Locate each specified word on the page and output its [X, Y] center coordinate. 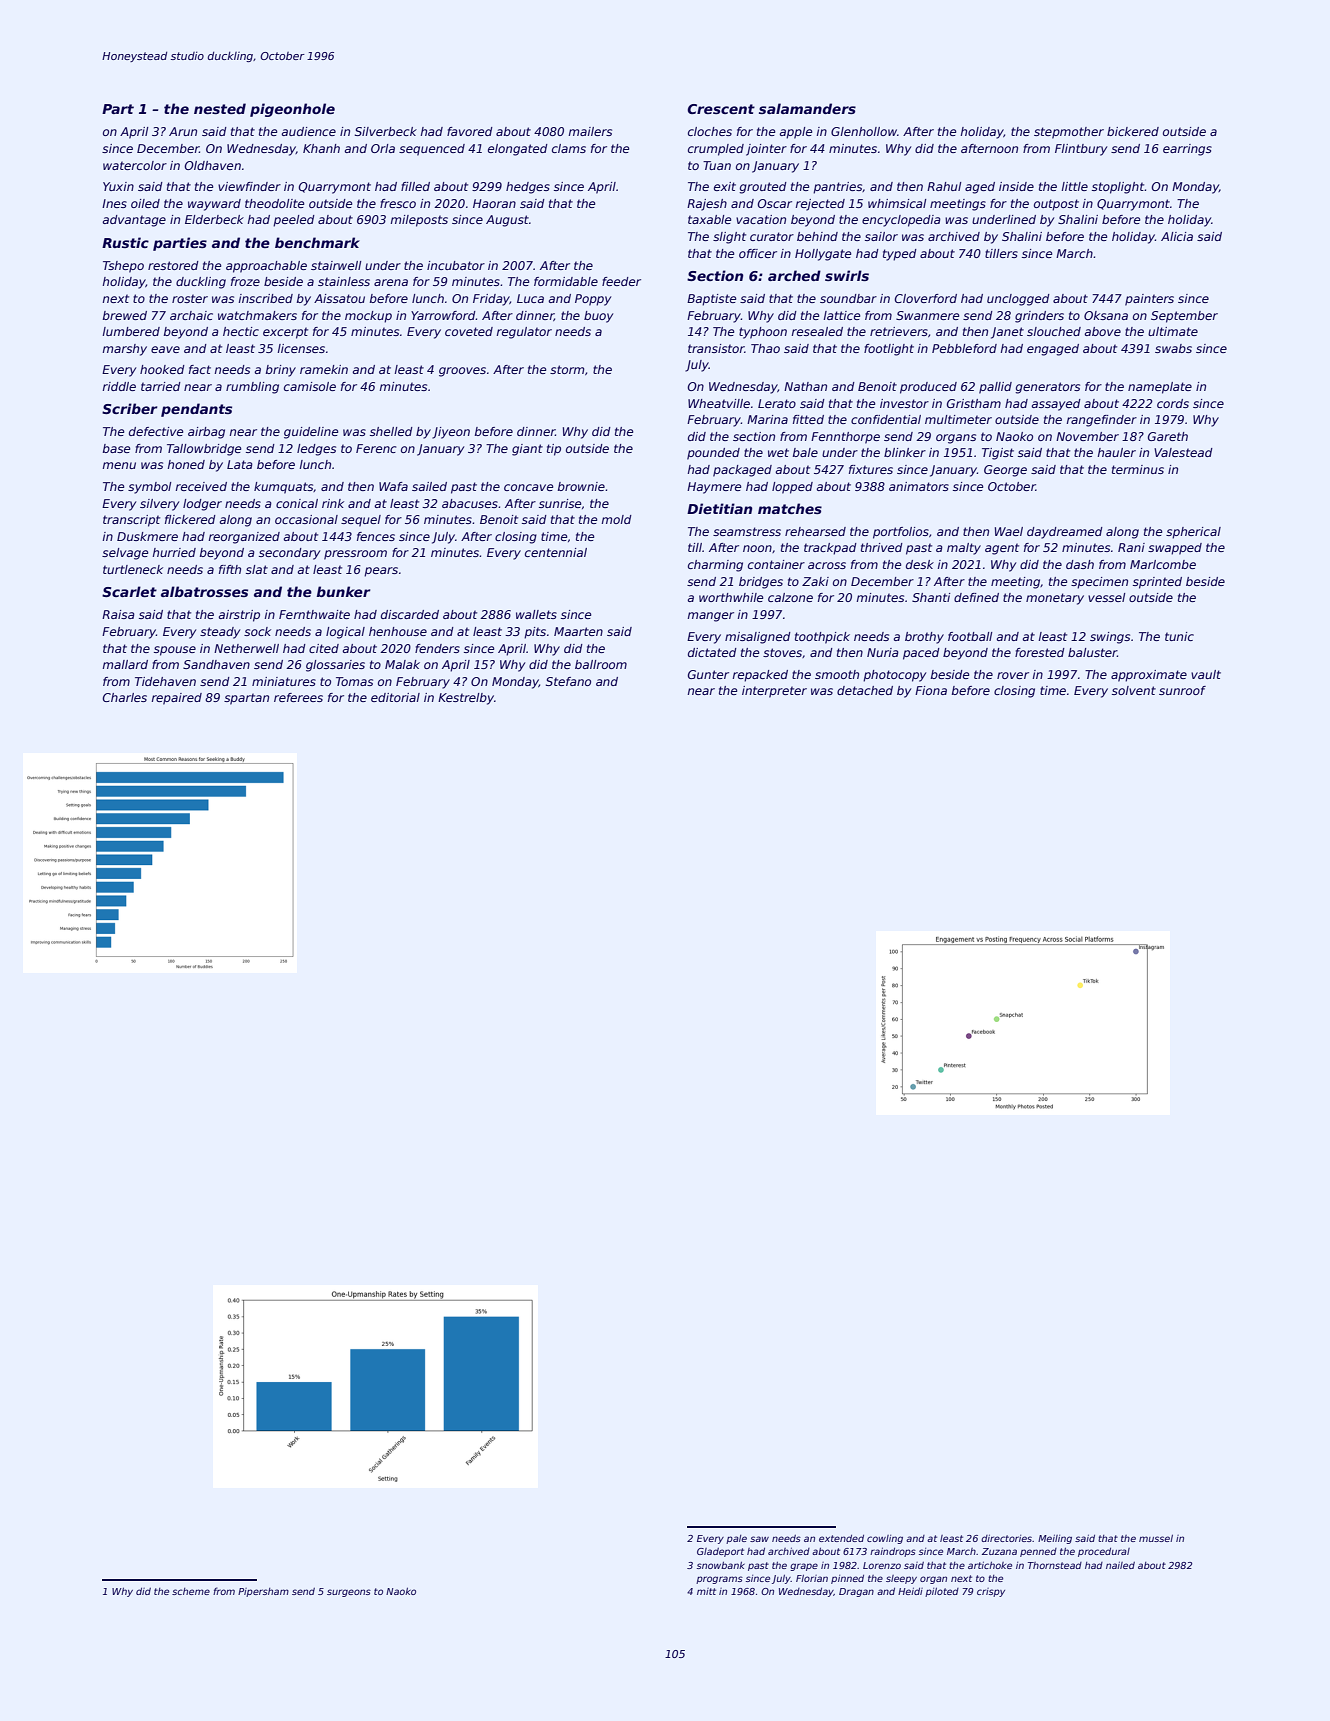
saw [759, 1539]
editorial [395, 697]
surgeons [349, 1593]
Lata [240, 464]
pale [736, 1539]
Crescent [721, 109]
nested [220, 108]
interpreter [774, 692]
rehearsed [815, 531]
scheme [191, 1591]
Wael [1009, 531]
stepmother [1069, 133]
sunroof [1182, 690]
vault [1206, 674]
